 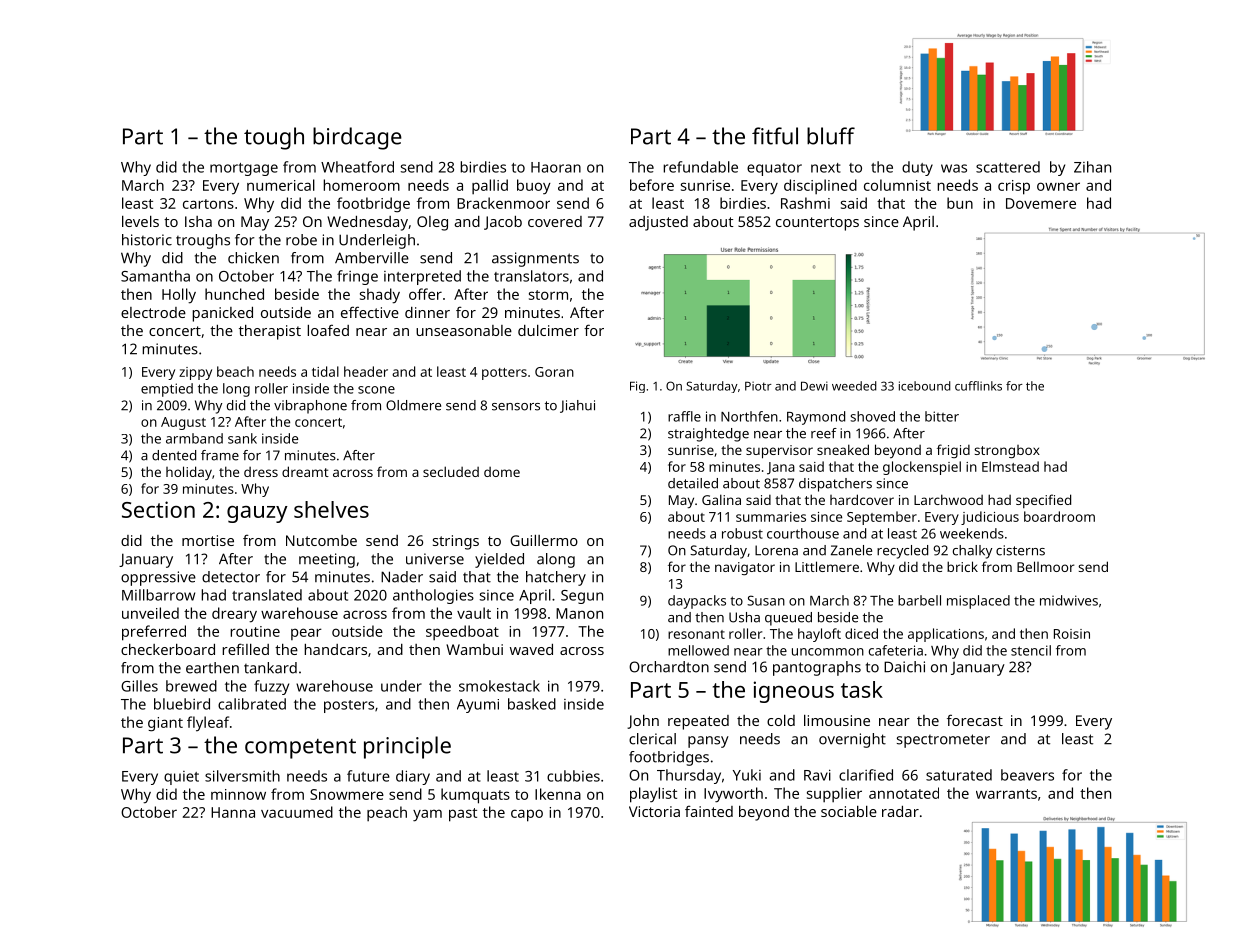 I want to click on tough, so click(x=274, y=138).
